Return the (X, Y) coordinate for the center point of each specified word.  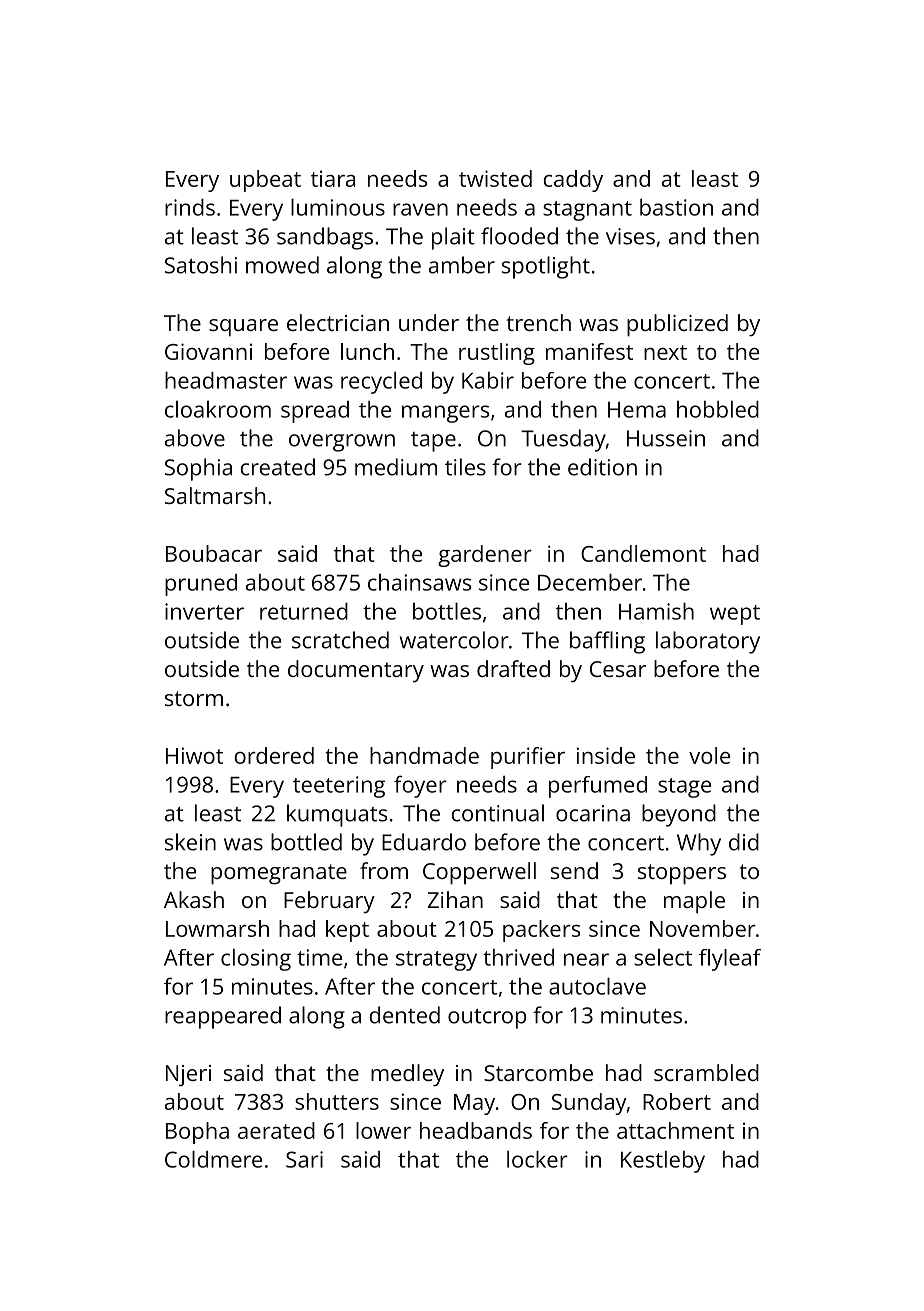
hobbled (718, 409)
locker (537, 1159)
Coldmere (213, 1159)
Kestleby (663, 1162)
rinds (190, 207)
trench (539, 322)
